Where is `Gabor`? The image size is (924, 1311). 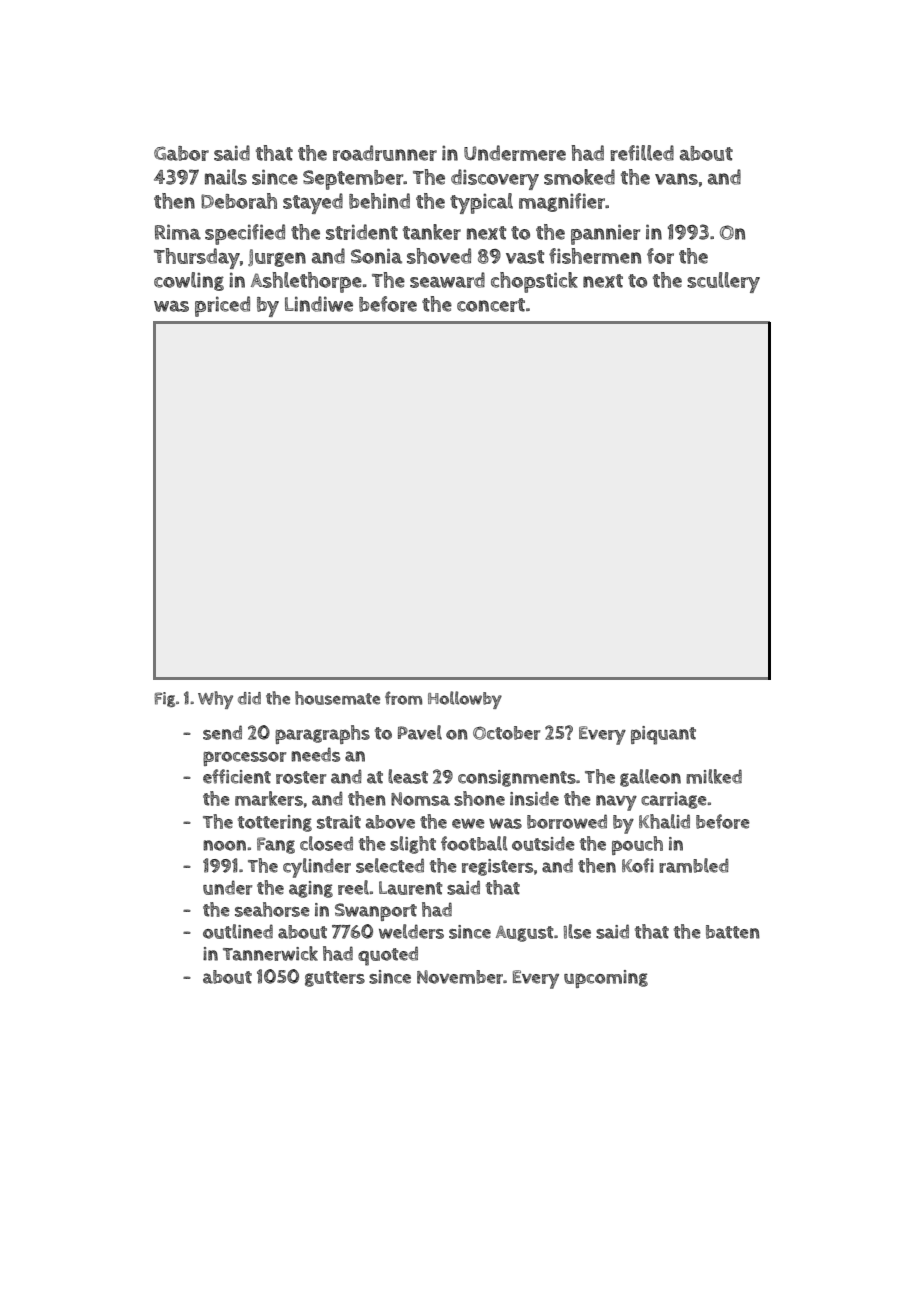
Gabor is located at coordinates (181, 153).
